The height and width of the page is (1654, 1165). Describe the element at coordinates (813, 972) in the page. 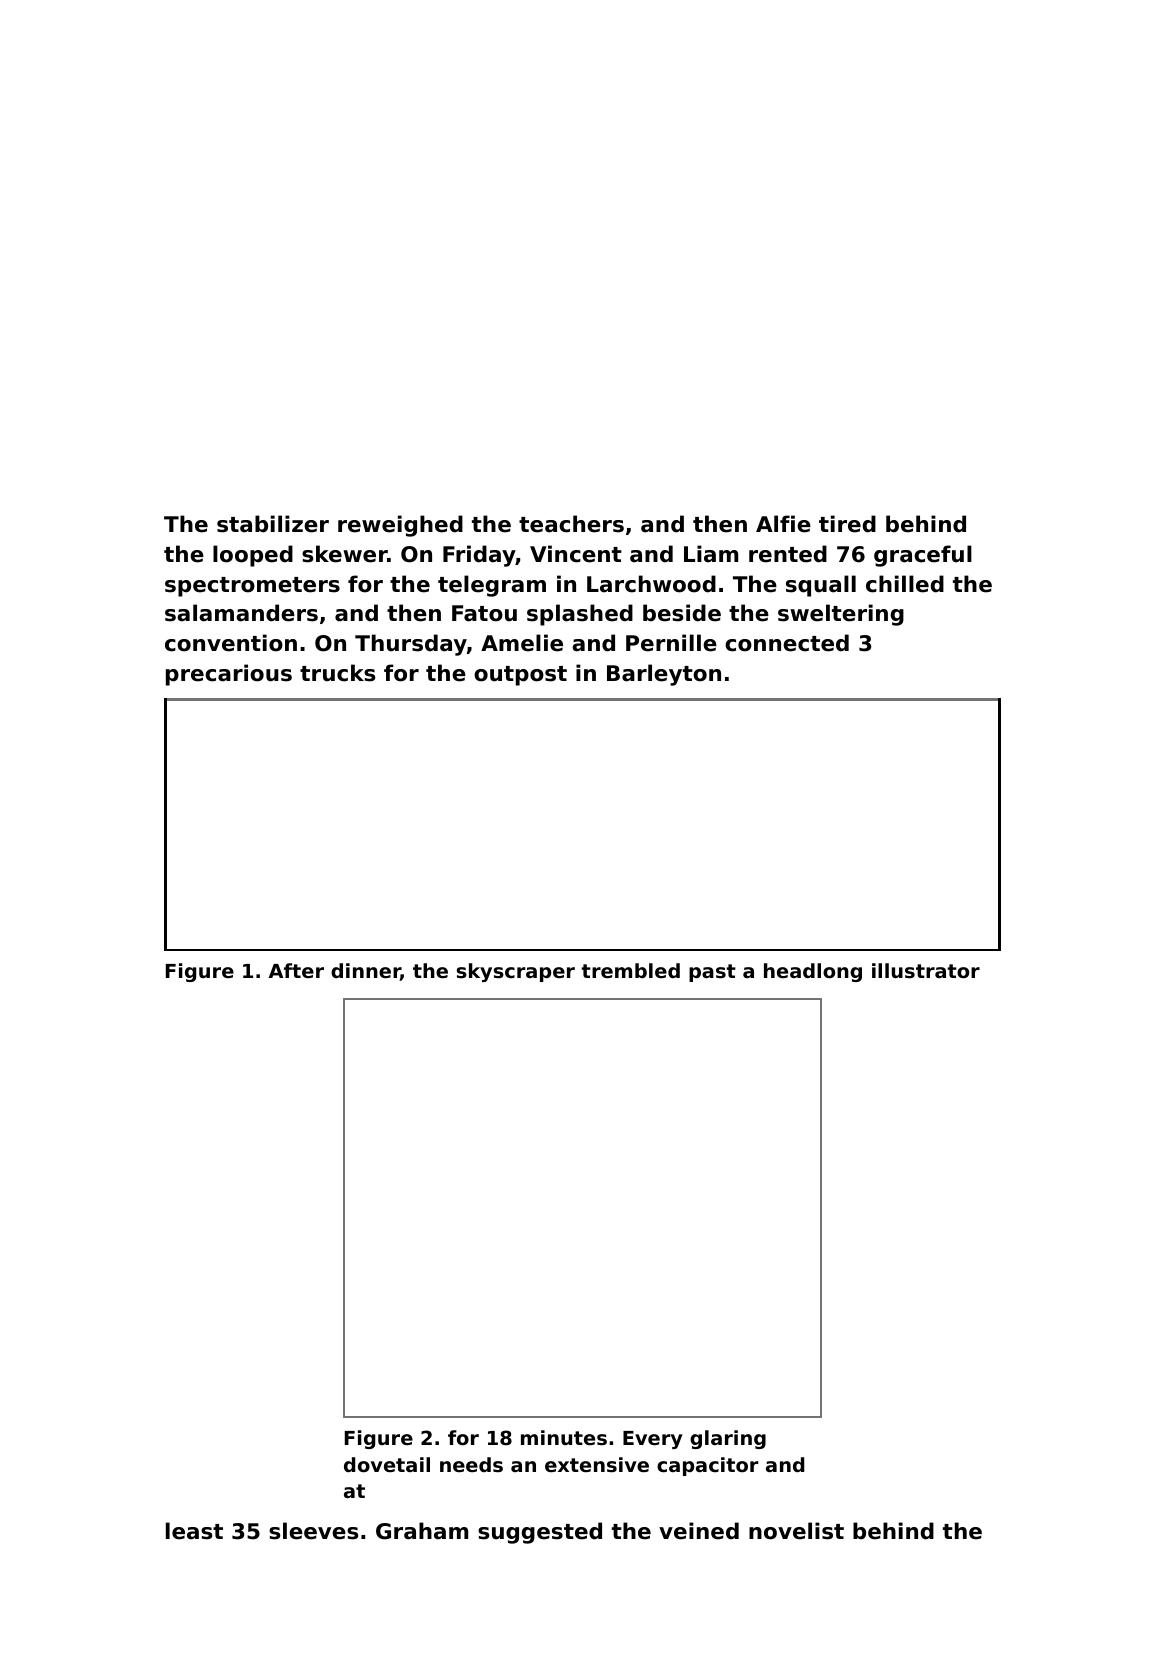

I see `headlong` at that location.
